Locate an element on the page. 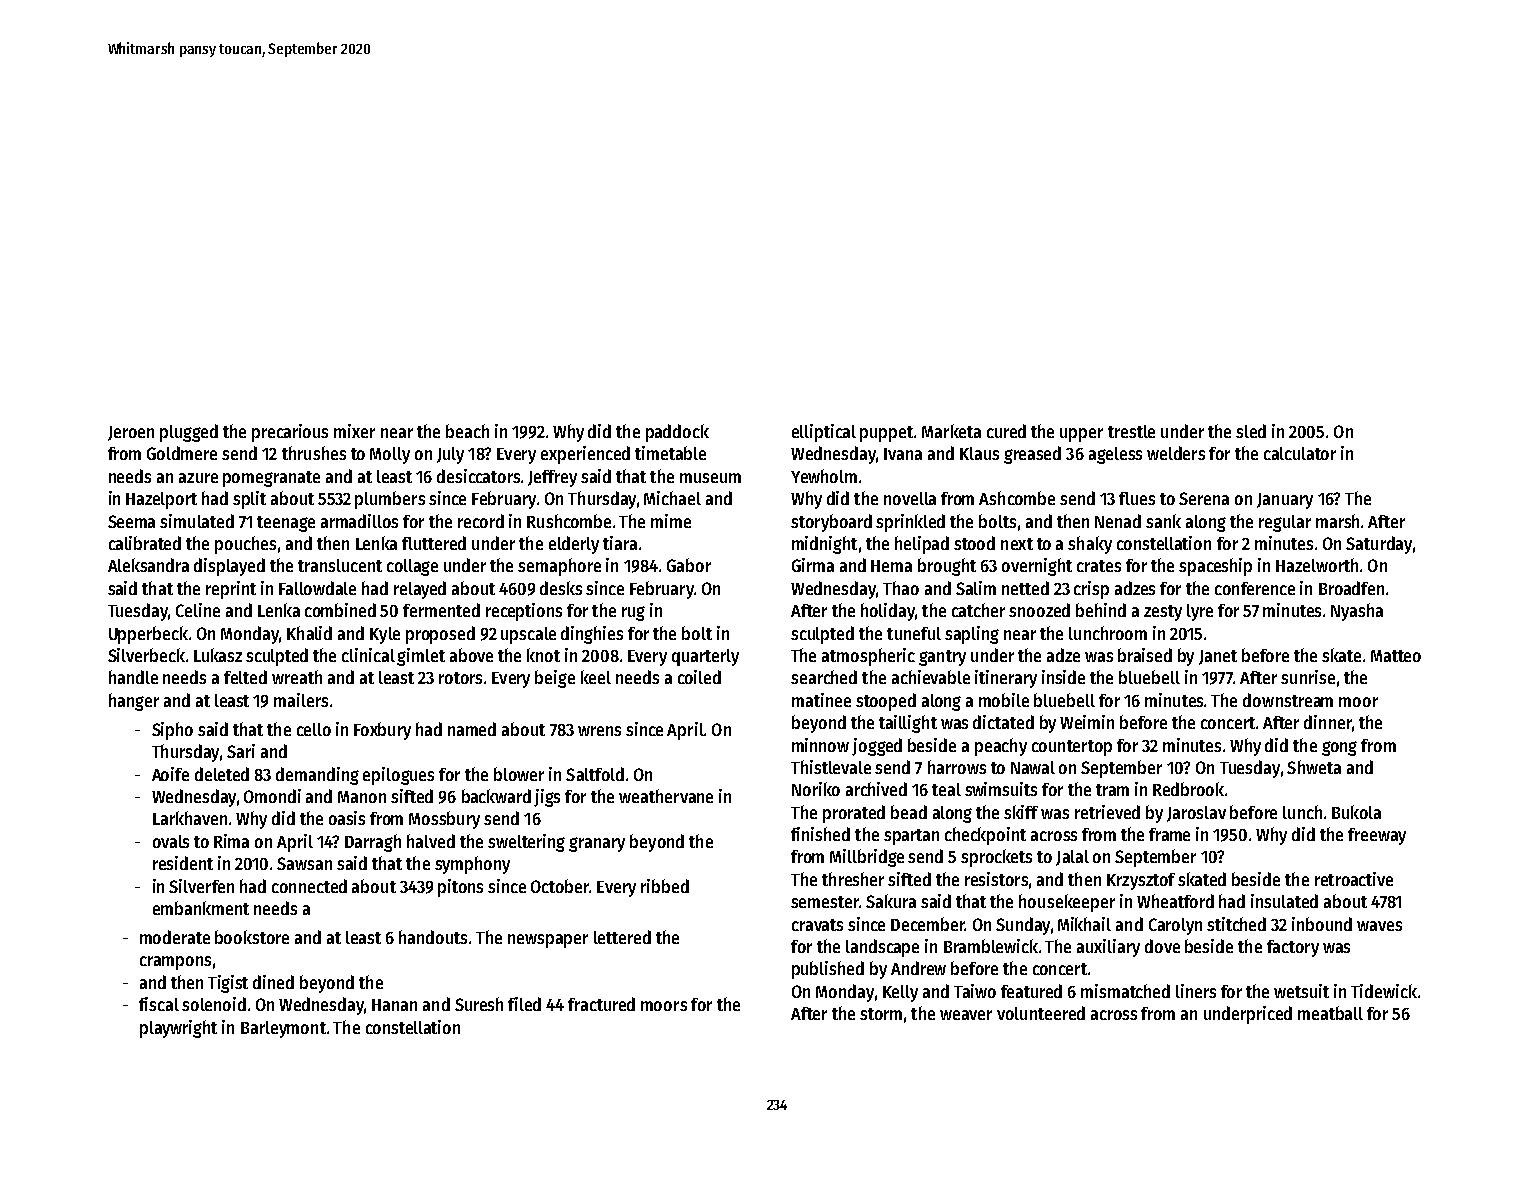 The height and width of the page is (1185, 1533). sled is located at coordinates (1251, 431).
